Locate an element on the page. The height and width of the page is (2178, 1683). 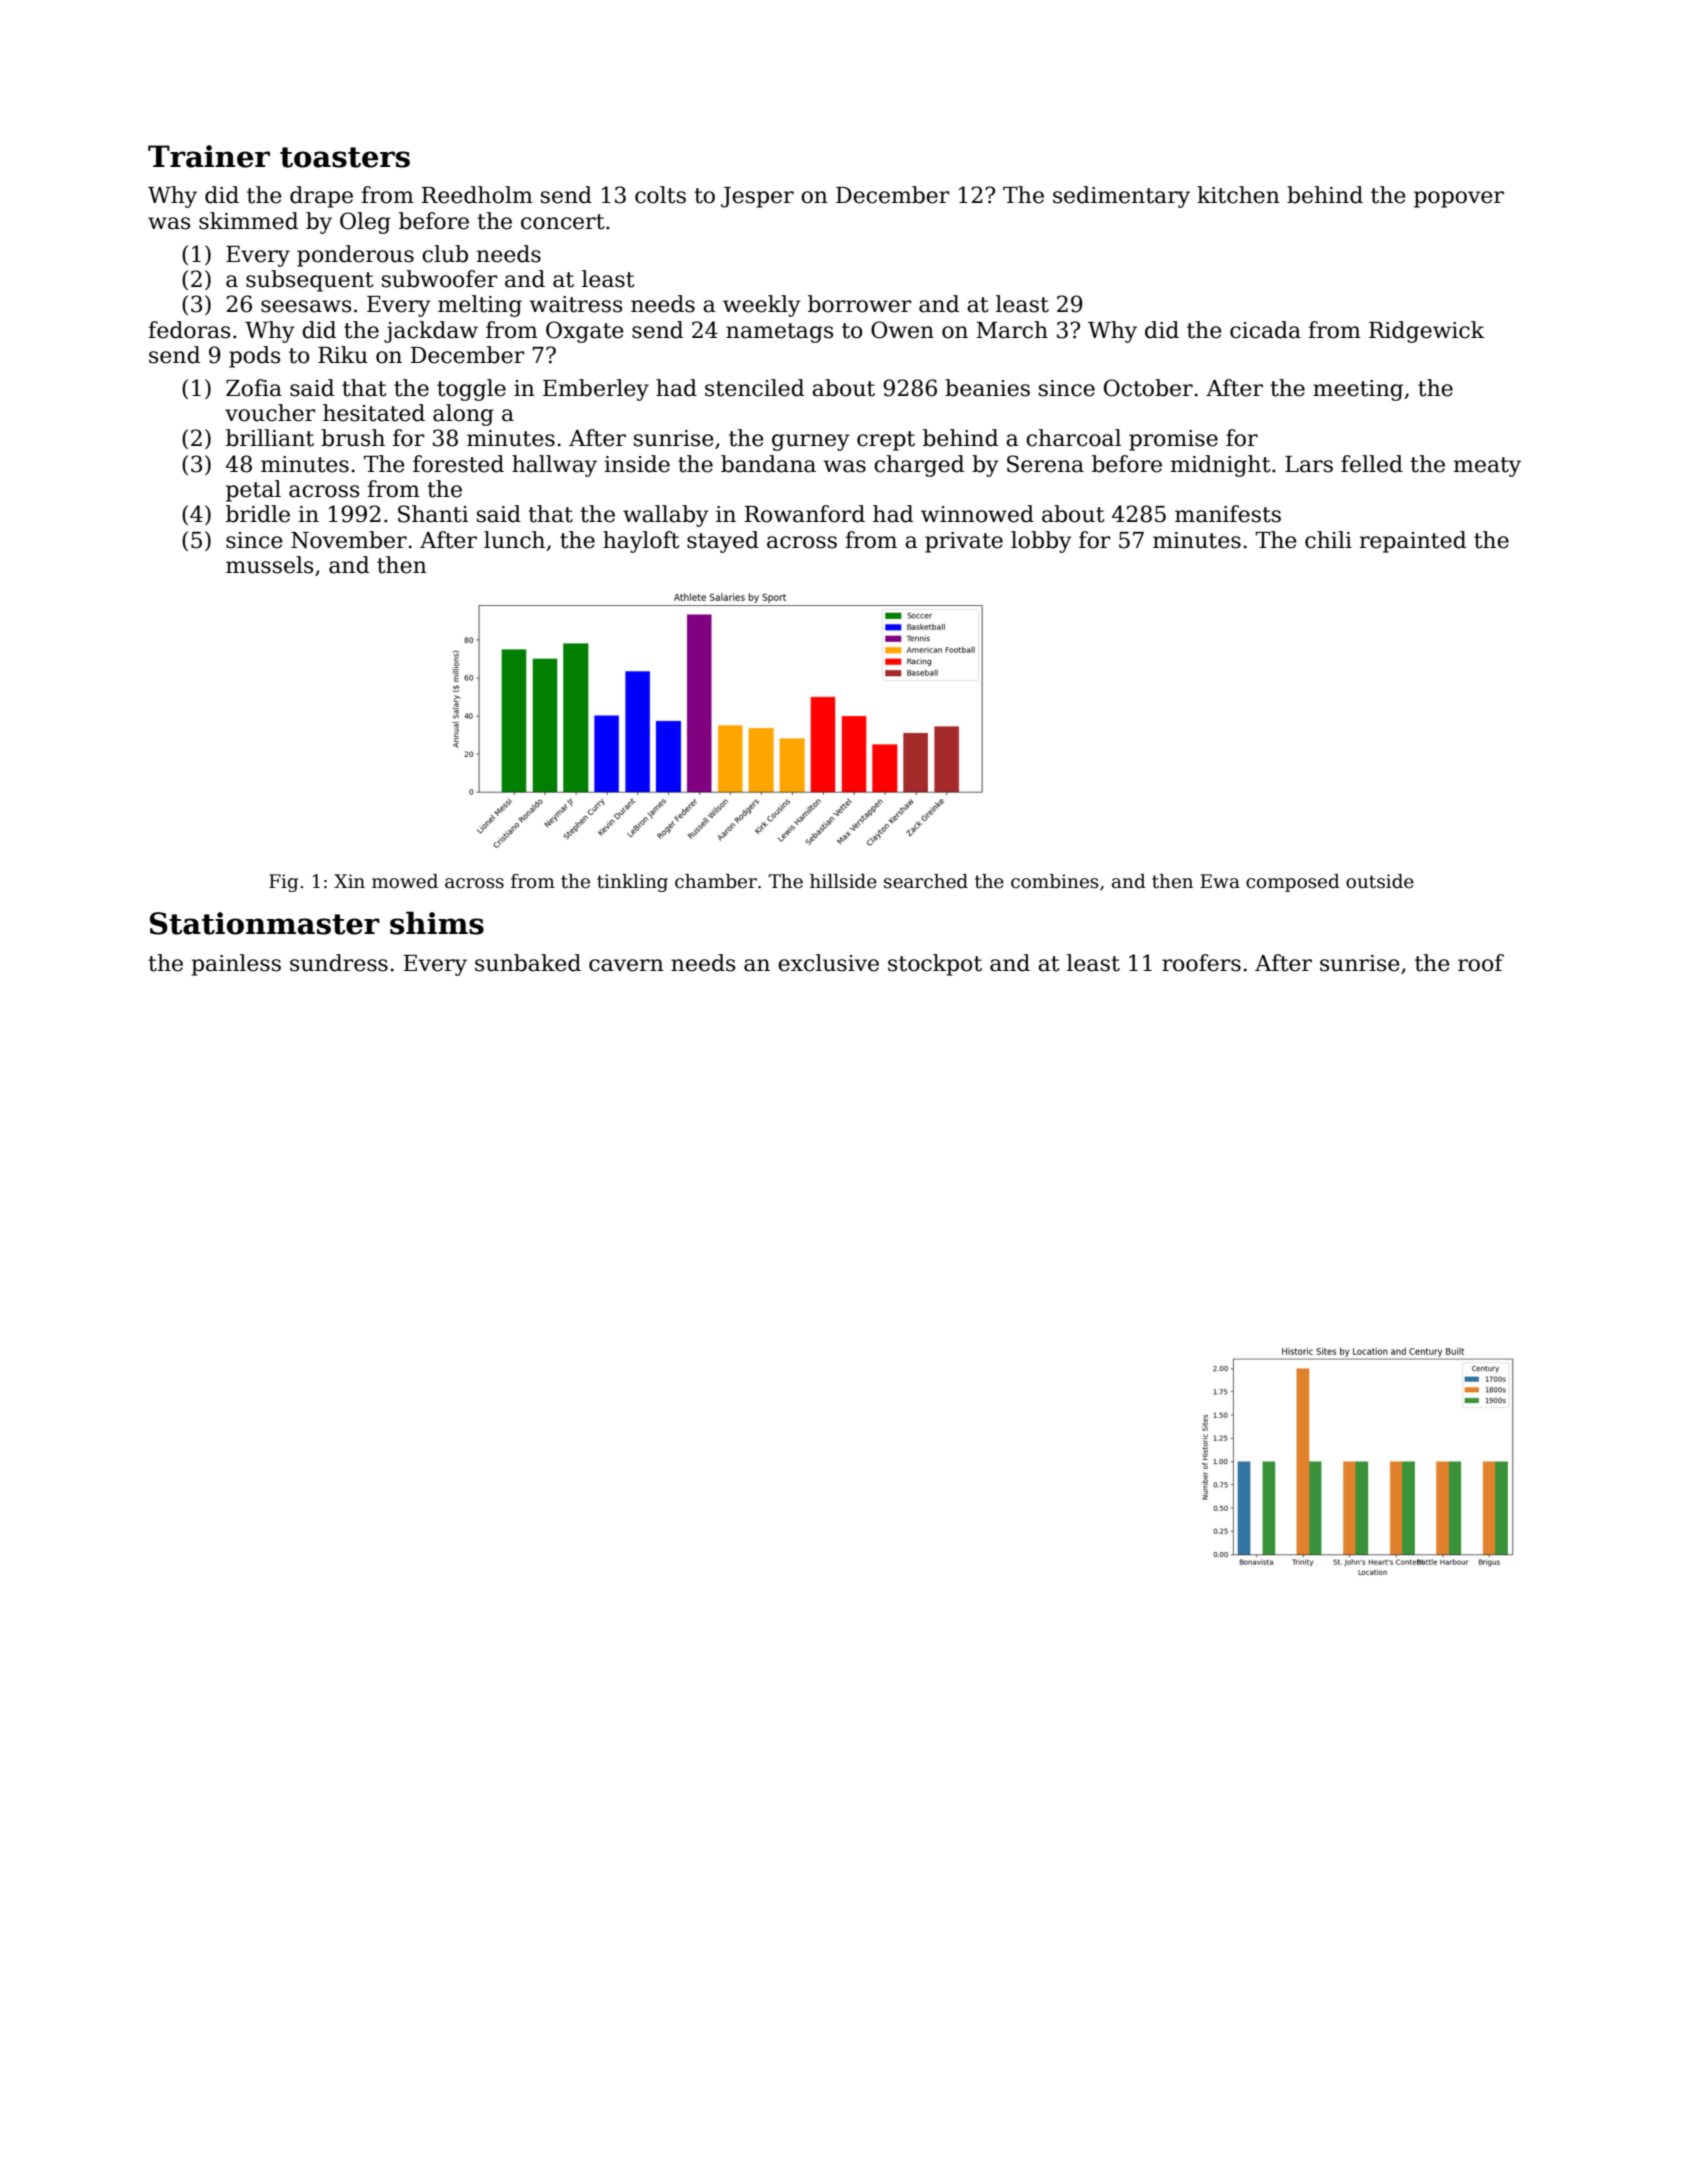
weekly is located at coordinates (762, 306).
